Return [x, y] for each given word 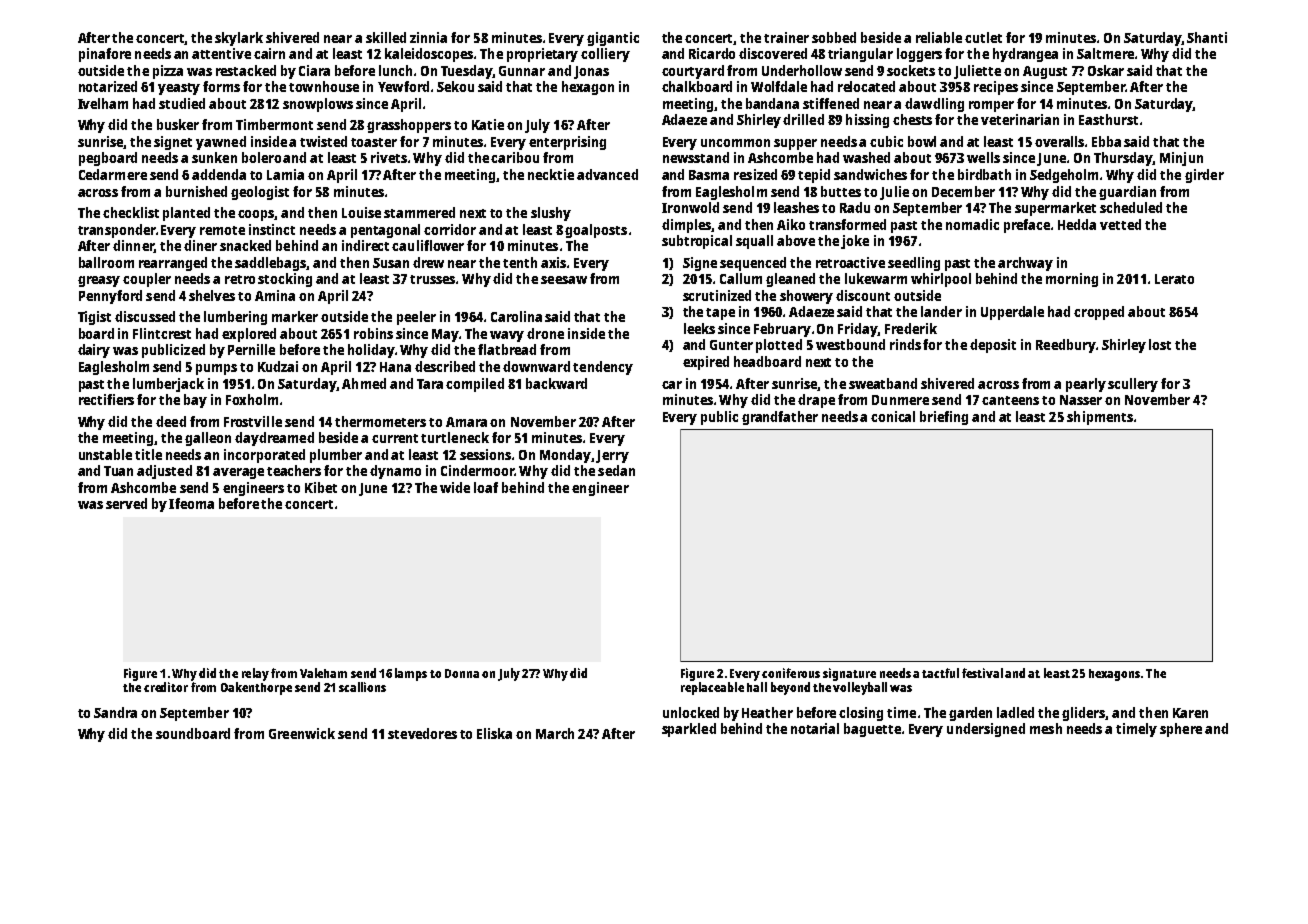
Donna [462, 673]
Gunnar [522, 71]
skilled [386, 37]
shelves [212, 295]
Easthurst [1108, 119]
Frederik [911, 328]
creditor [166, 687]
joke [855, 242]
